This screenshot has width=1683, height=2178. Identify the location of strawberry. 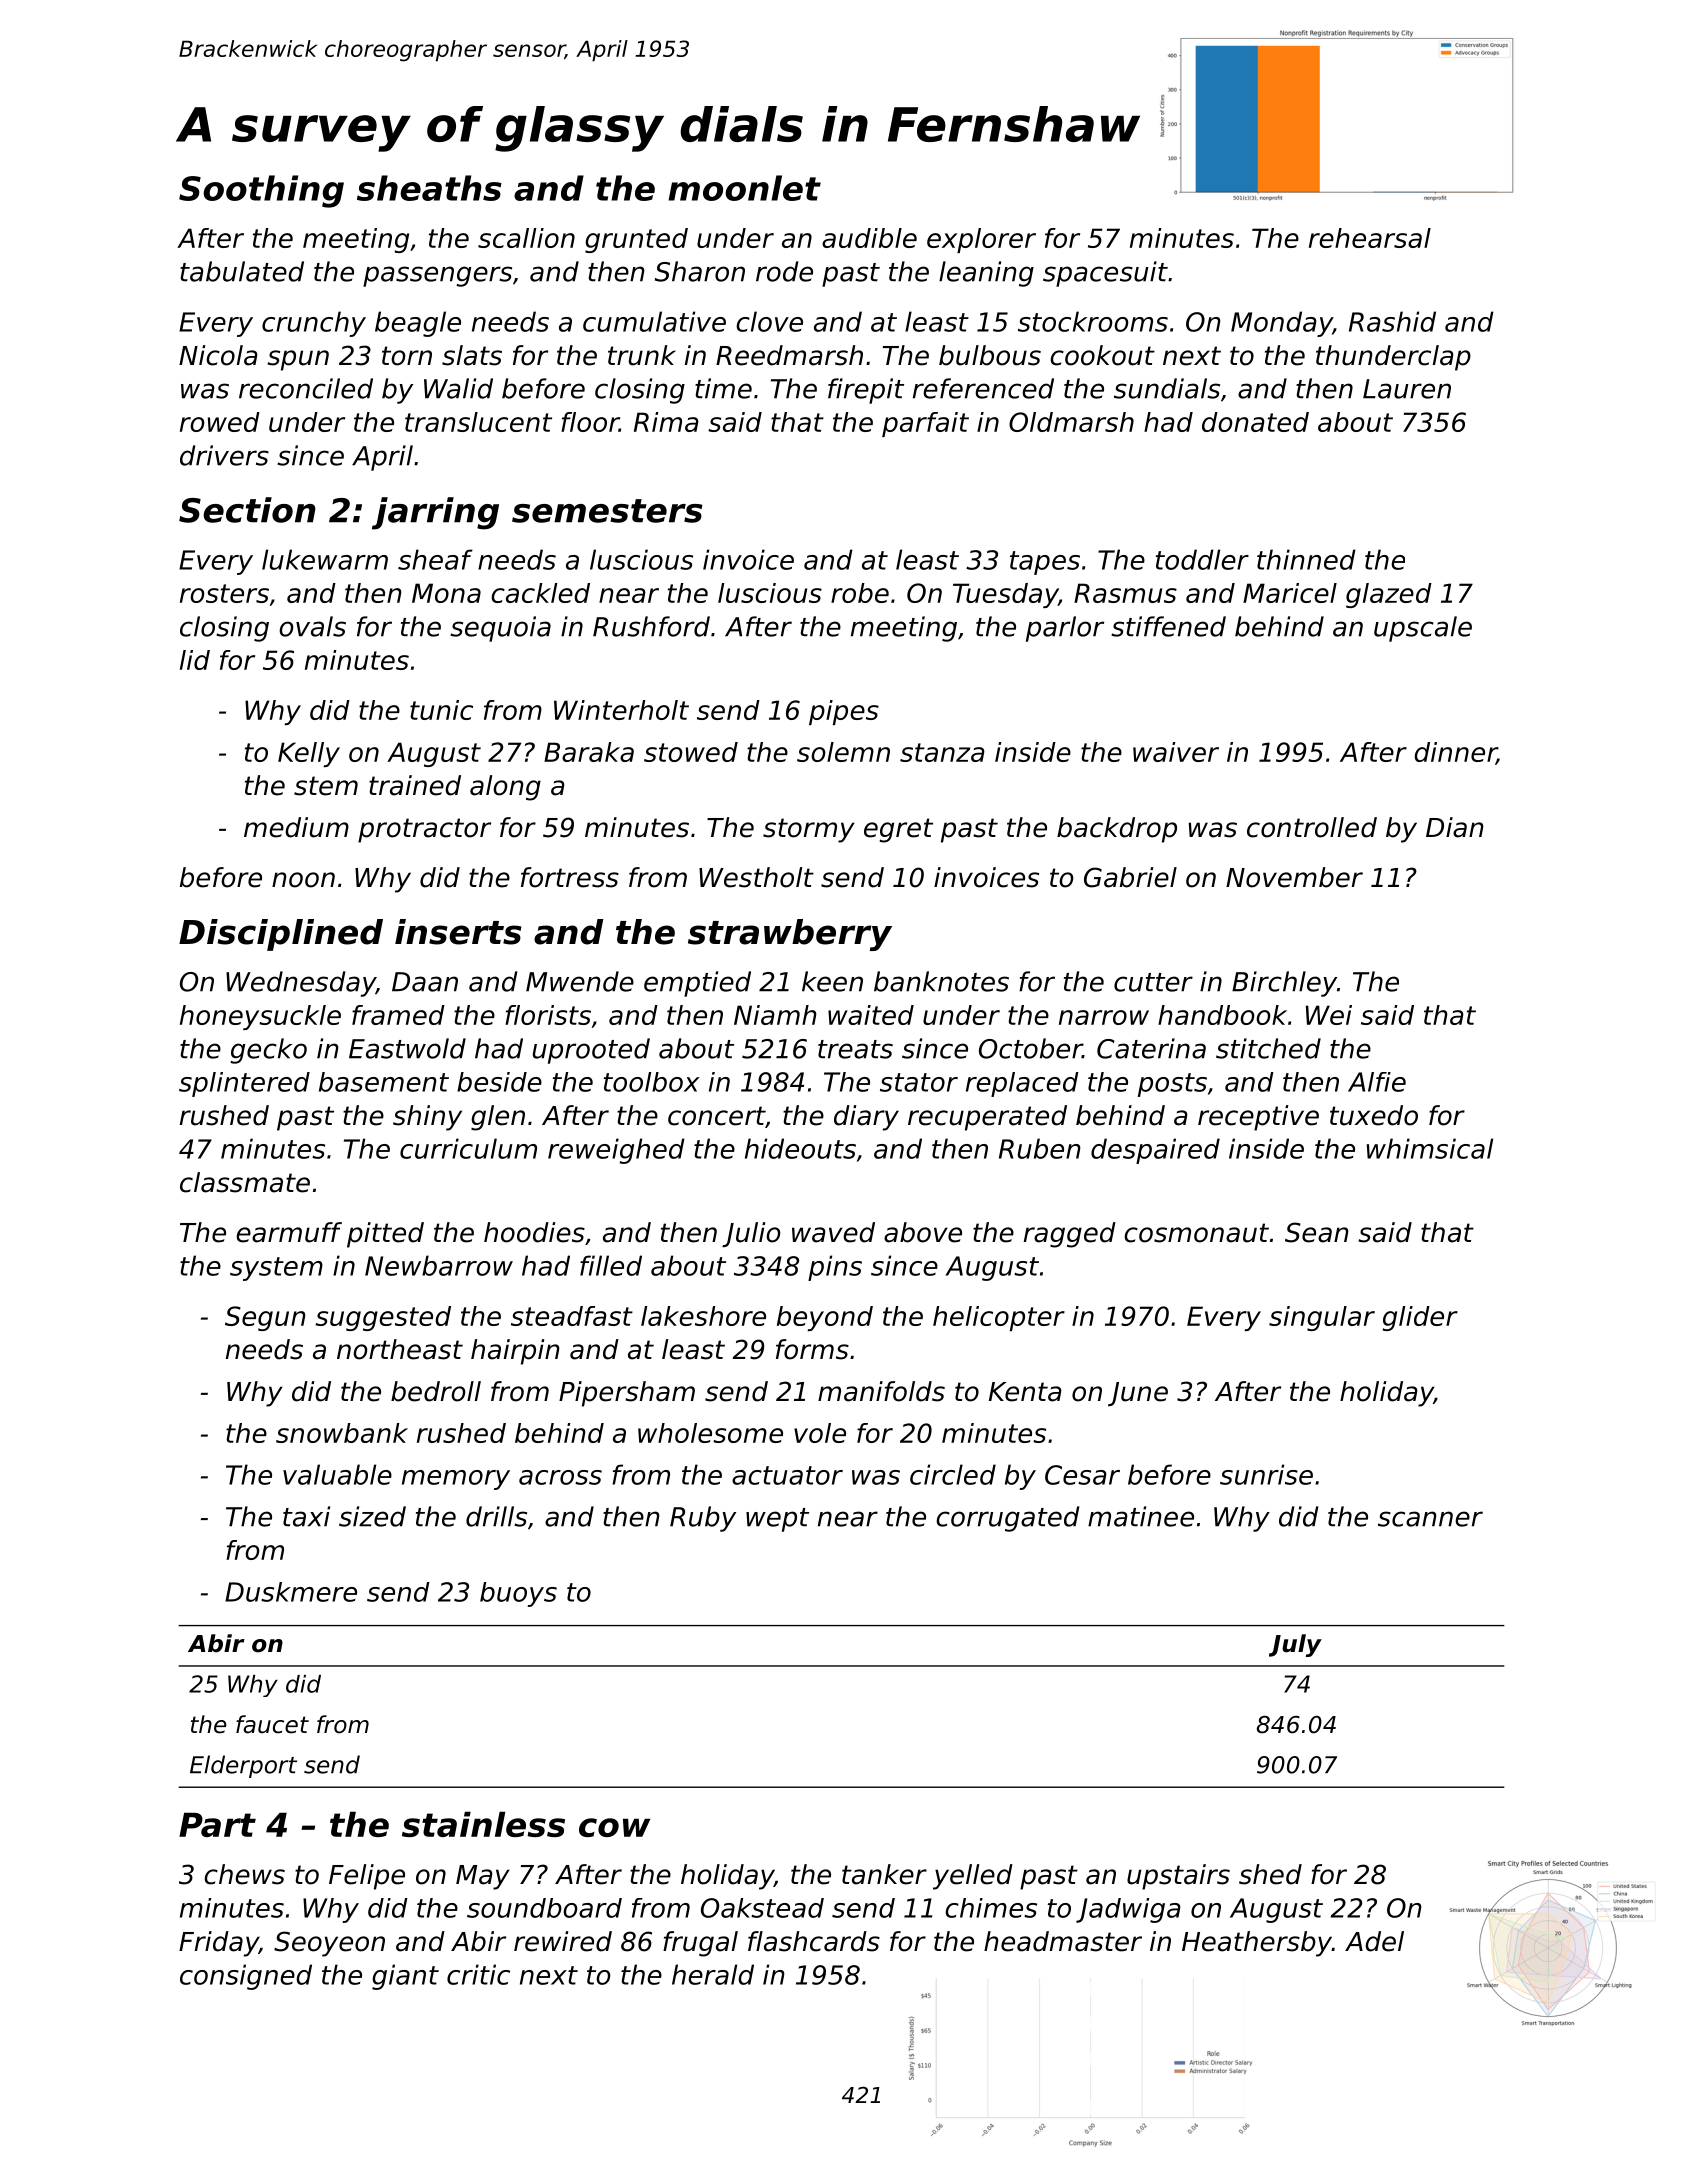
(790, 935).
